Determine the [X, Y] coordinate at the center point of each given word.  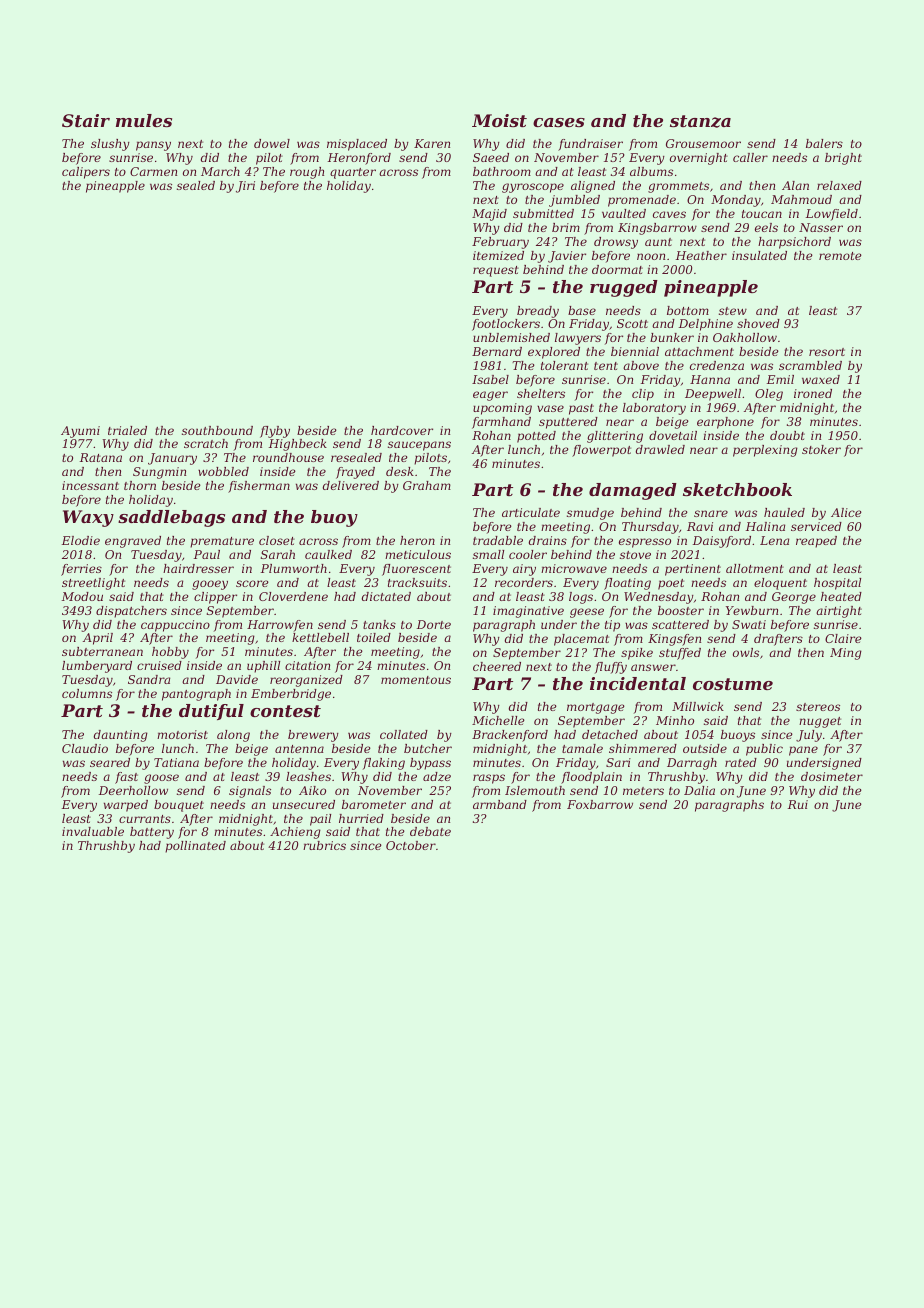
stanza [700, 121]
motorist [182, 734]
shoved [758, 323]
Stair [86, 120]
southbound [217, 430]
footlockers [506, 325]
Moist [499, 120]
